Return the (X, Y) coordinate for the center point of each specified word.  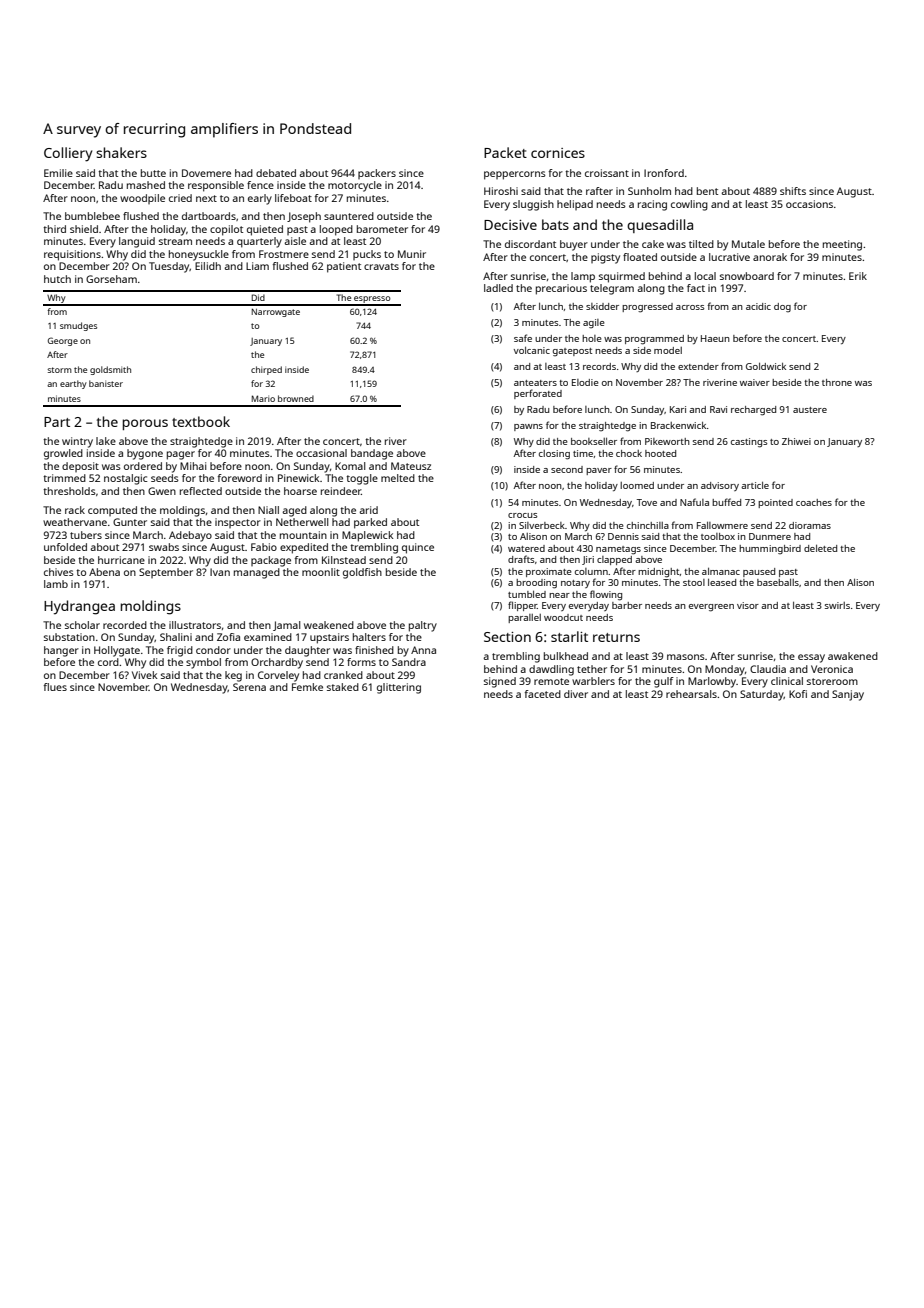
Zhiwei (796, 441)
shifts (793, 191)
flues (55, 687)
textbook (201, 421)
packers (377, 174)
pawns (528, 427)
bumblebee (92, 216)
